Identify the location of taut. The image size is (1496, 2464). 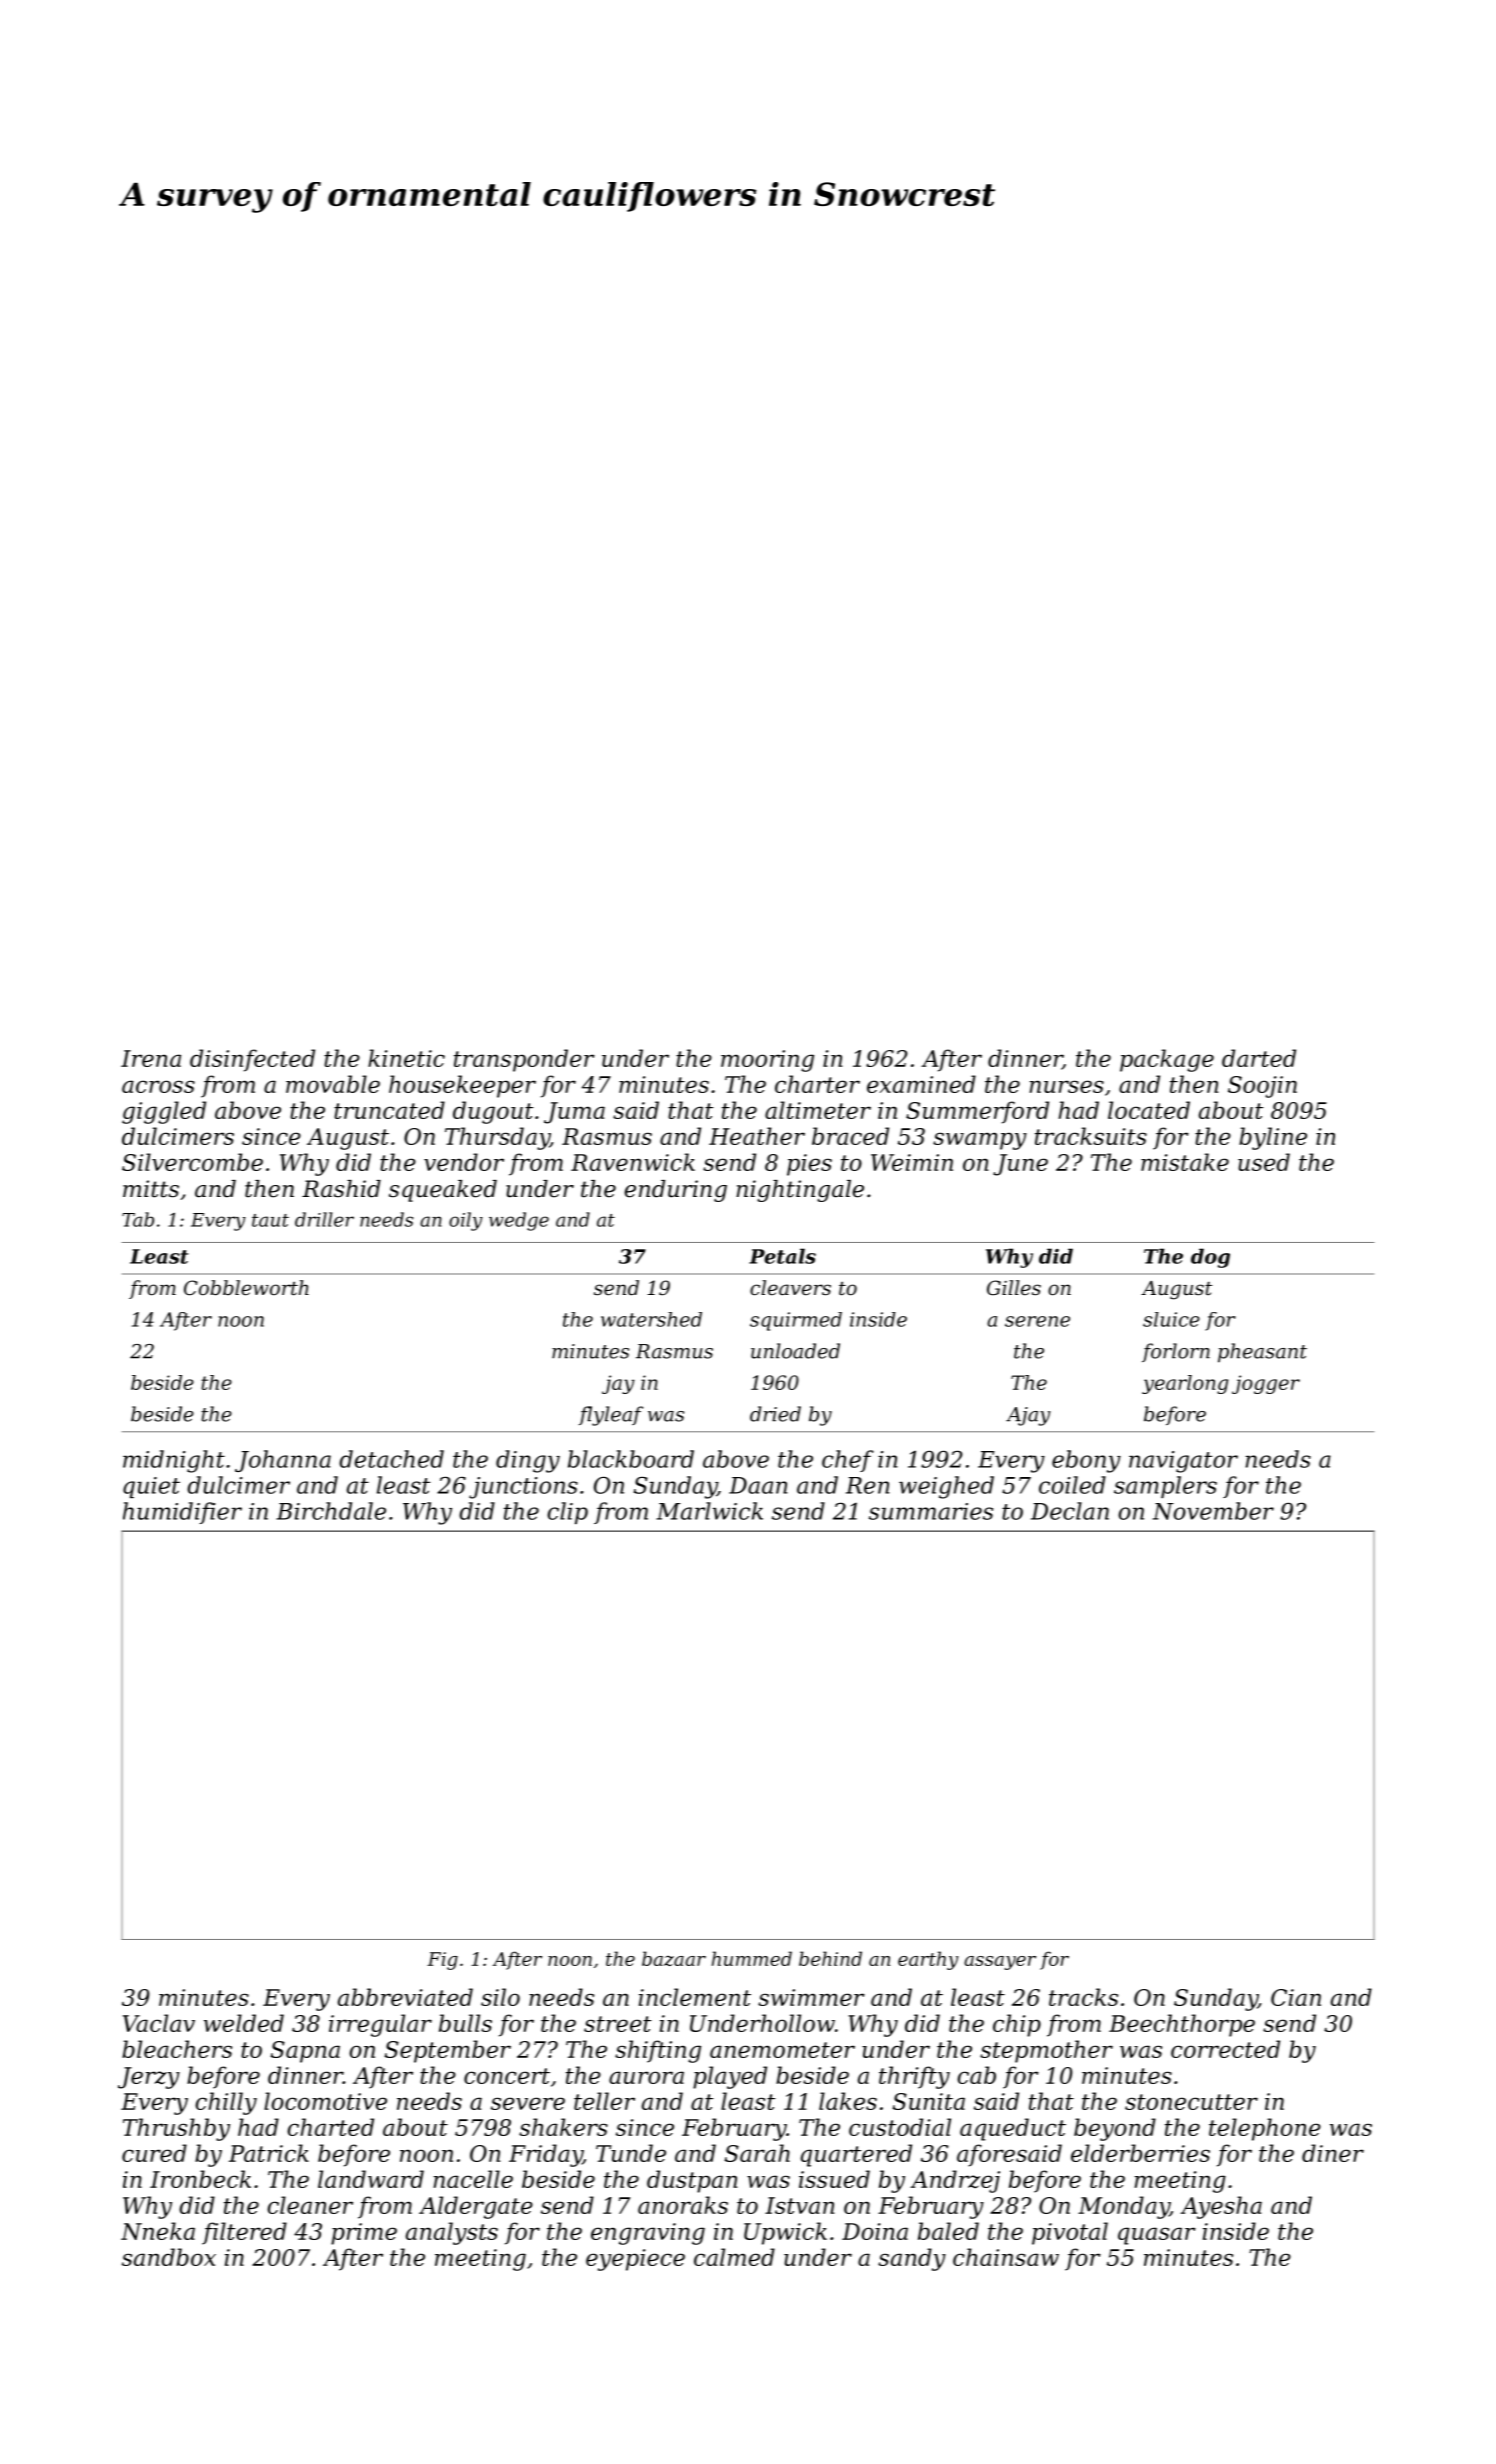
(270, 1220).
